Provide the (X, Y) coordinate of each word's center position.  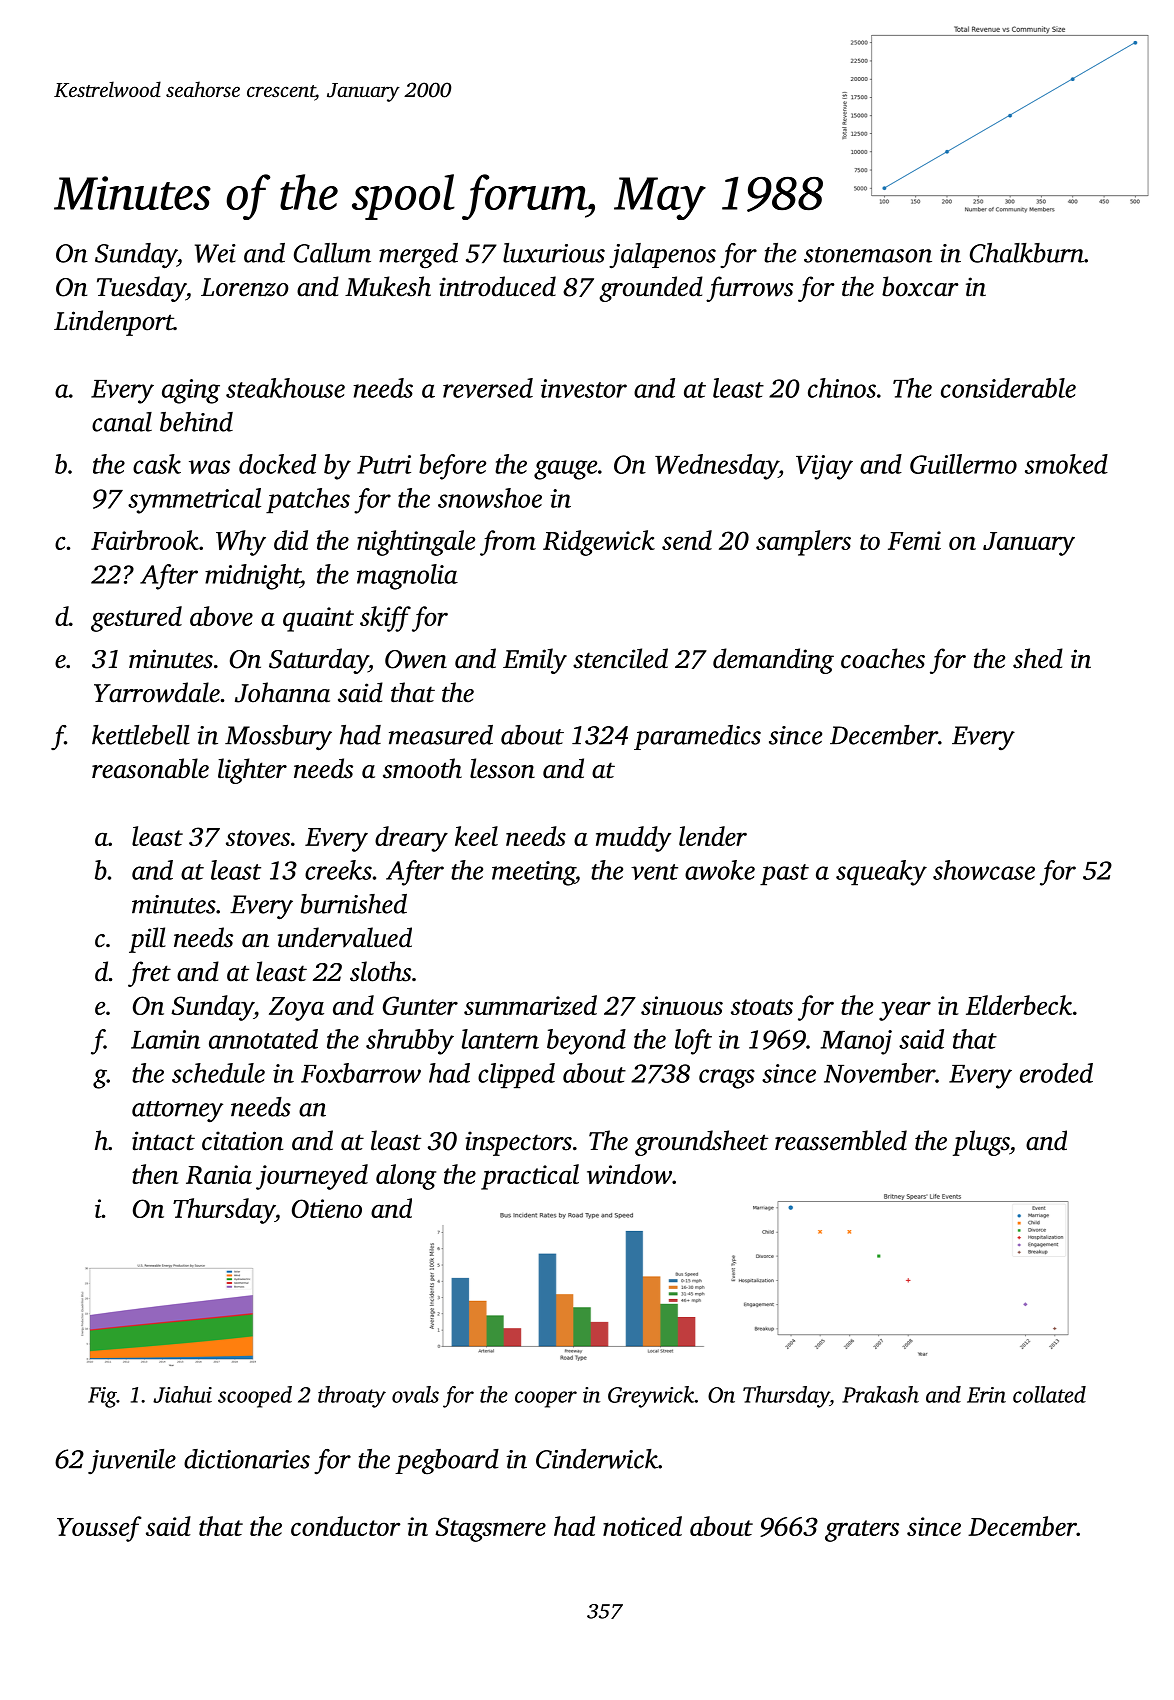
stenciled (620, 658)
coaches (883, 658)
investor (584, 388)
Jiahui (182, 1394)
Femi (914, 540)
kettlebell (141, 735)
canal (122, 422)
